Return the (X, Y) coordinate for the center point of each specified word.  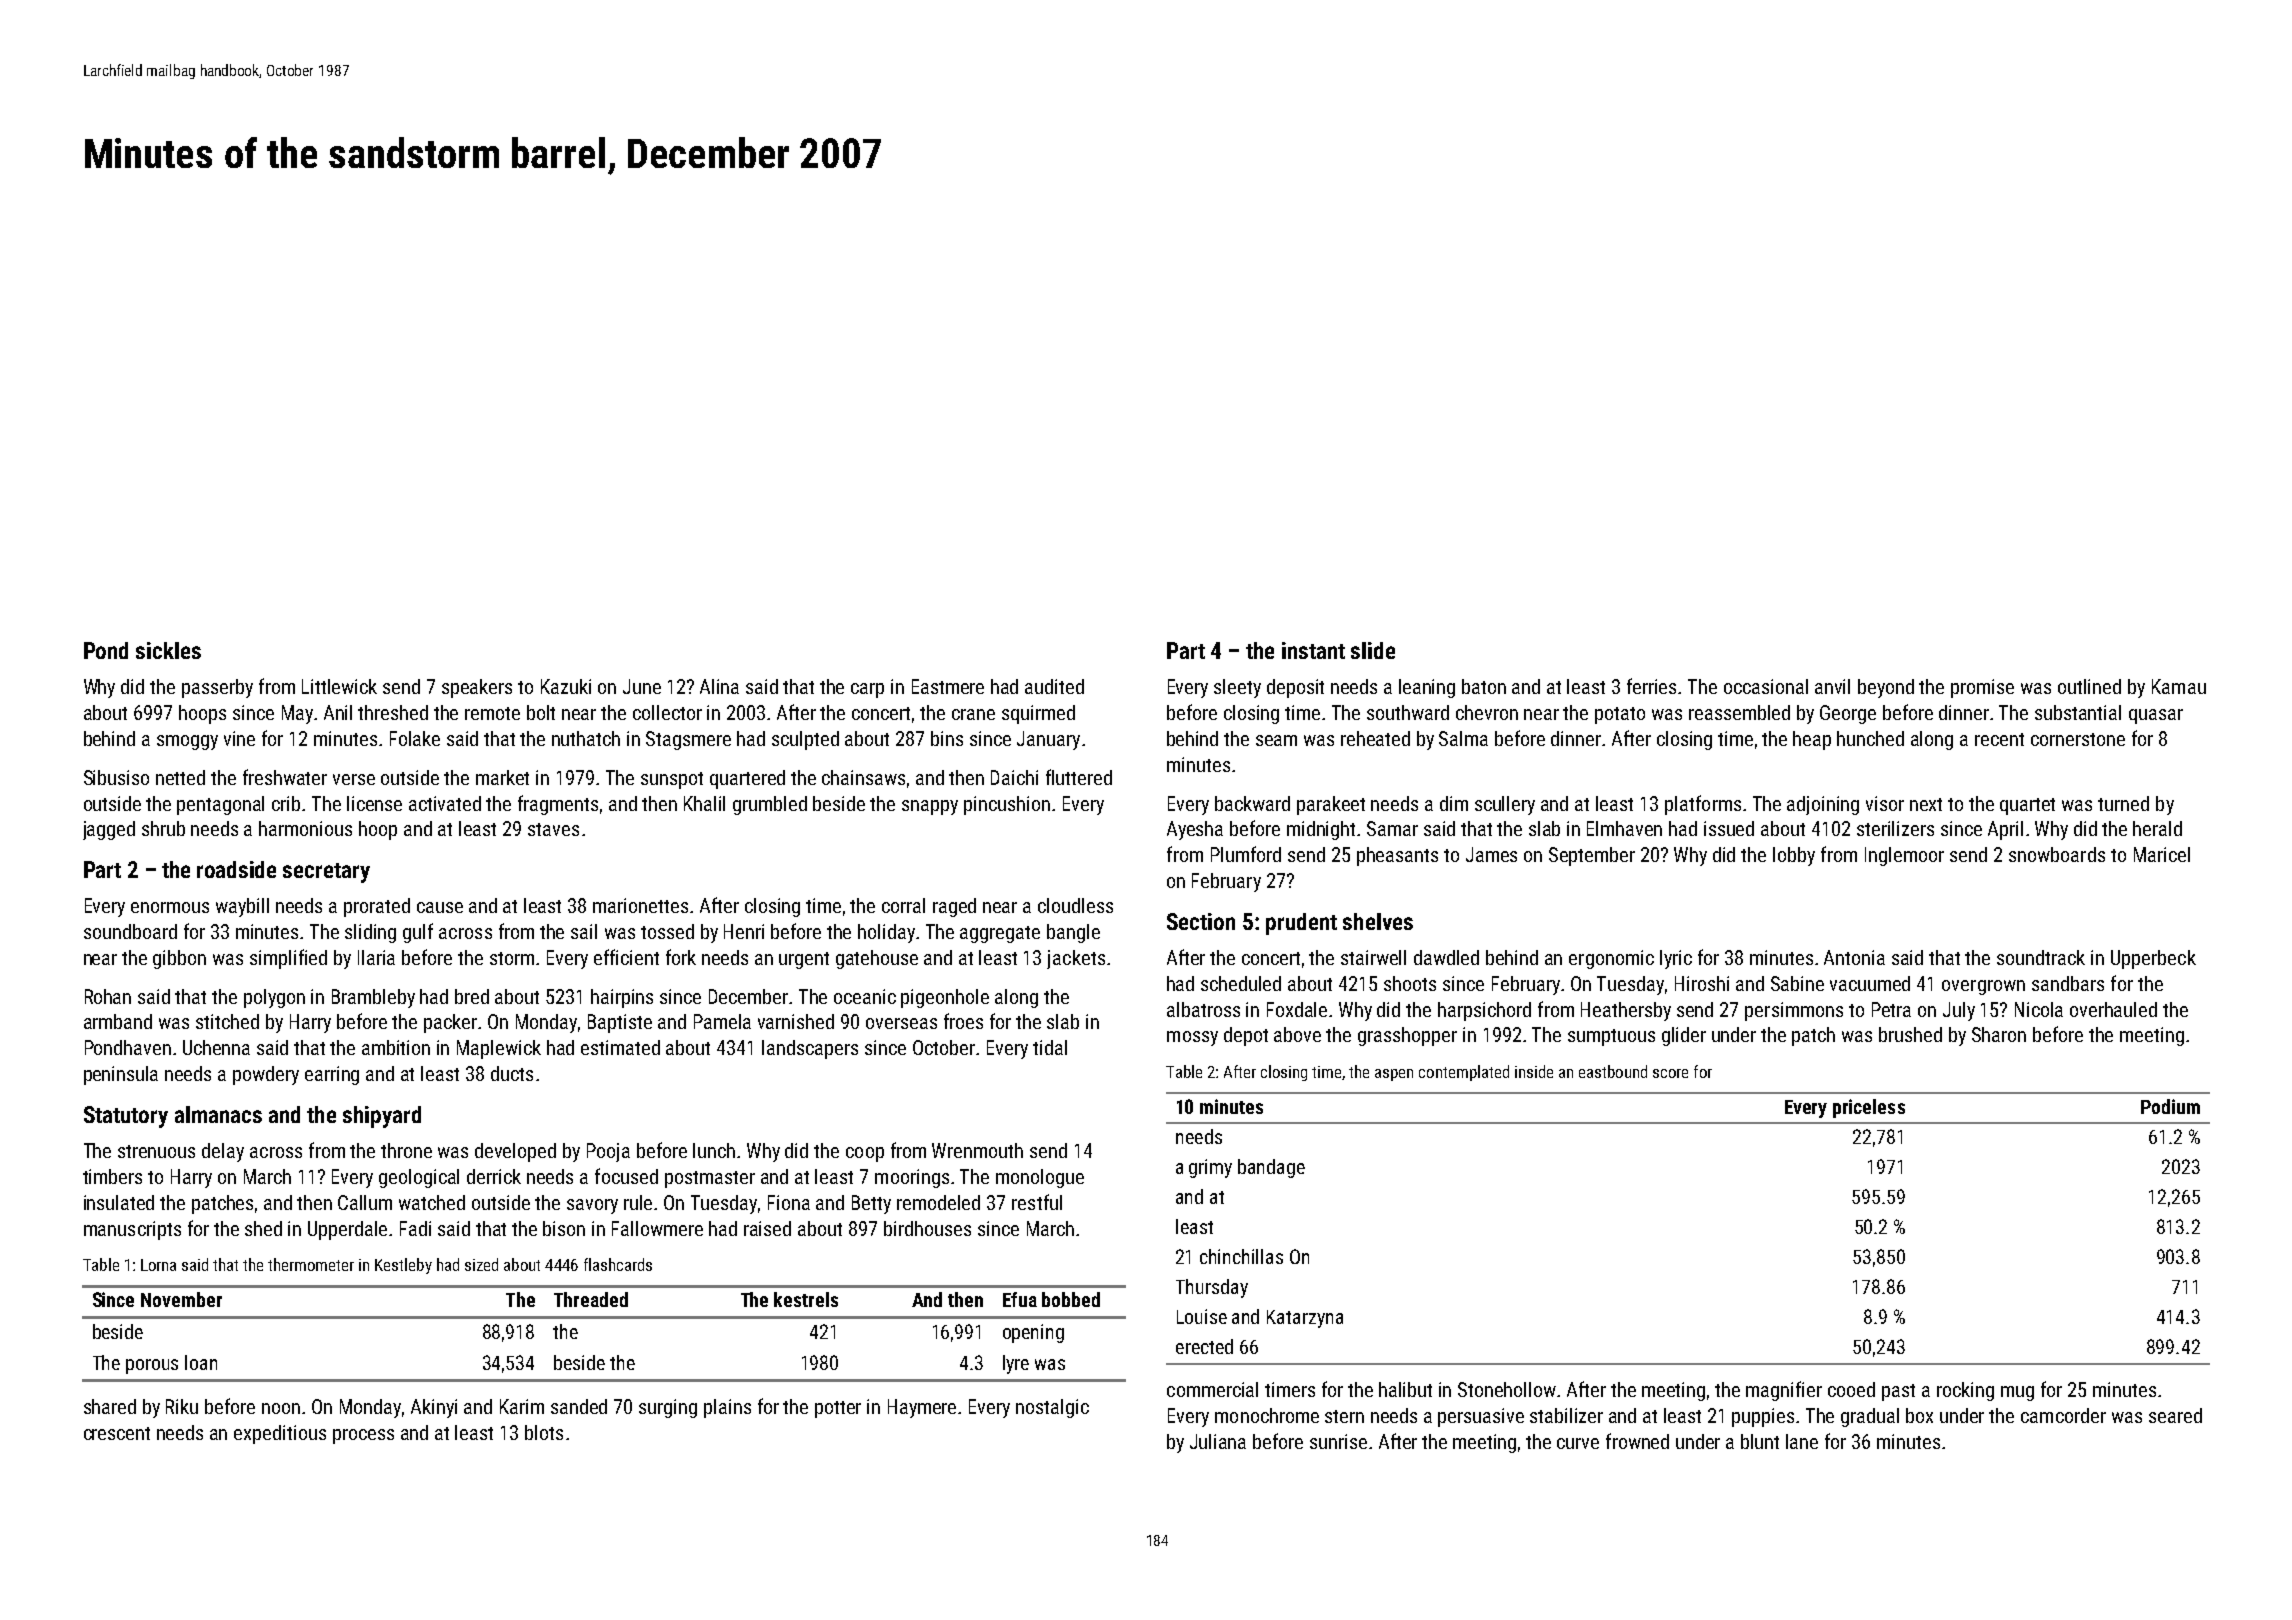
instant (1313, 650)
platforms (1703, 805)
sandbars (2068, 983)
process (363, 1436)
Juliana (1218, 1441)
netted (180, 777)
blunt (1760, 1441)
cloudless (1075, 905)
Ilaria (376, 957)
